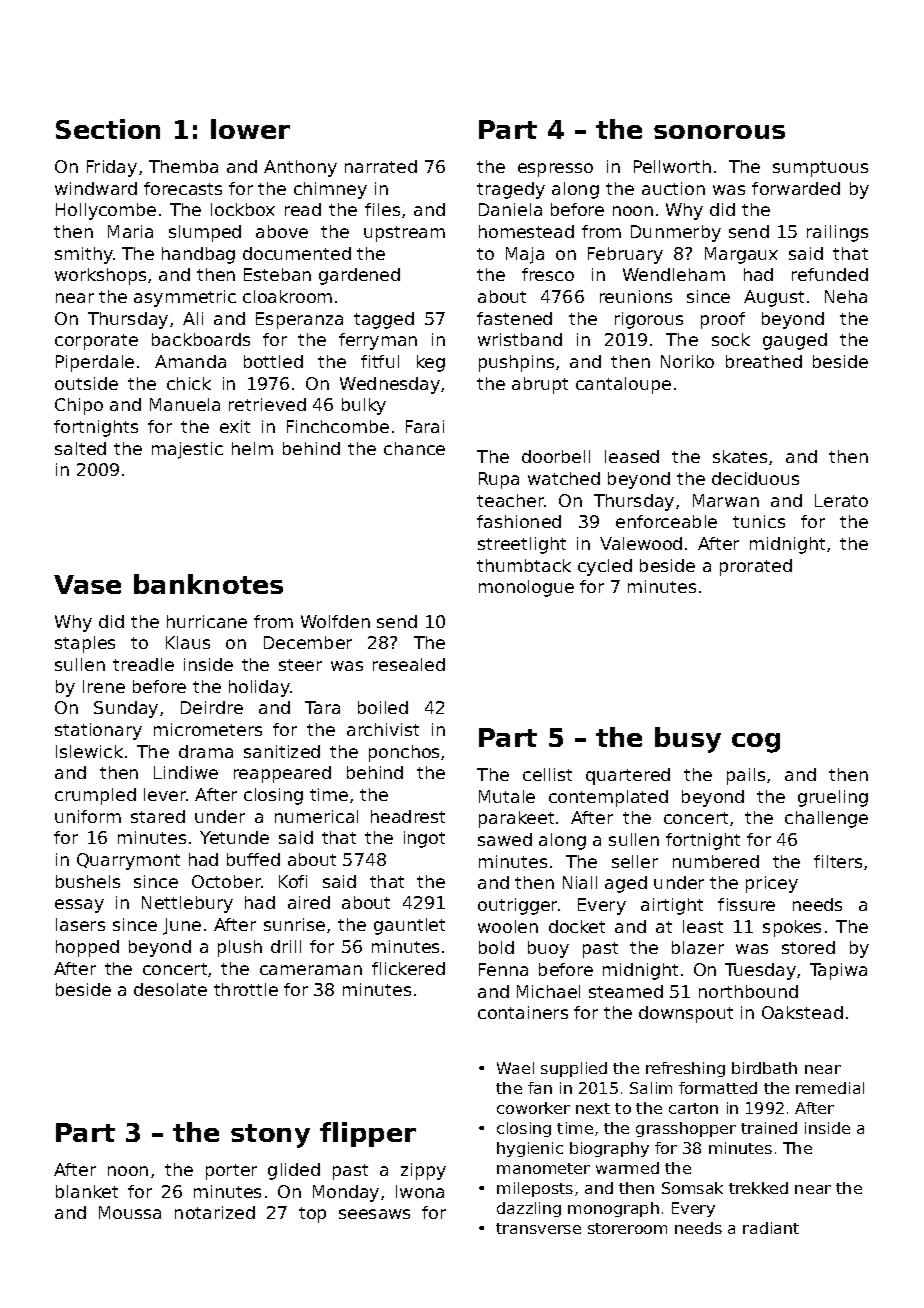  I want to click on stony, so click(270, 1136).
